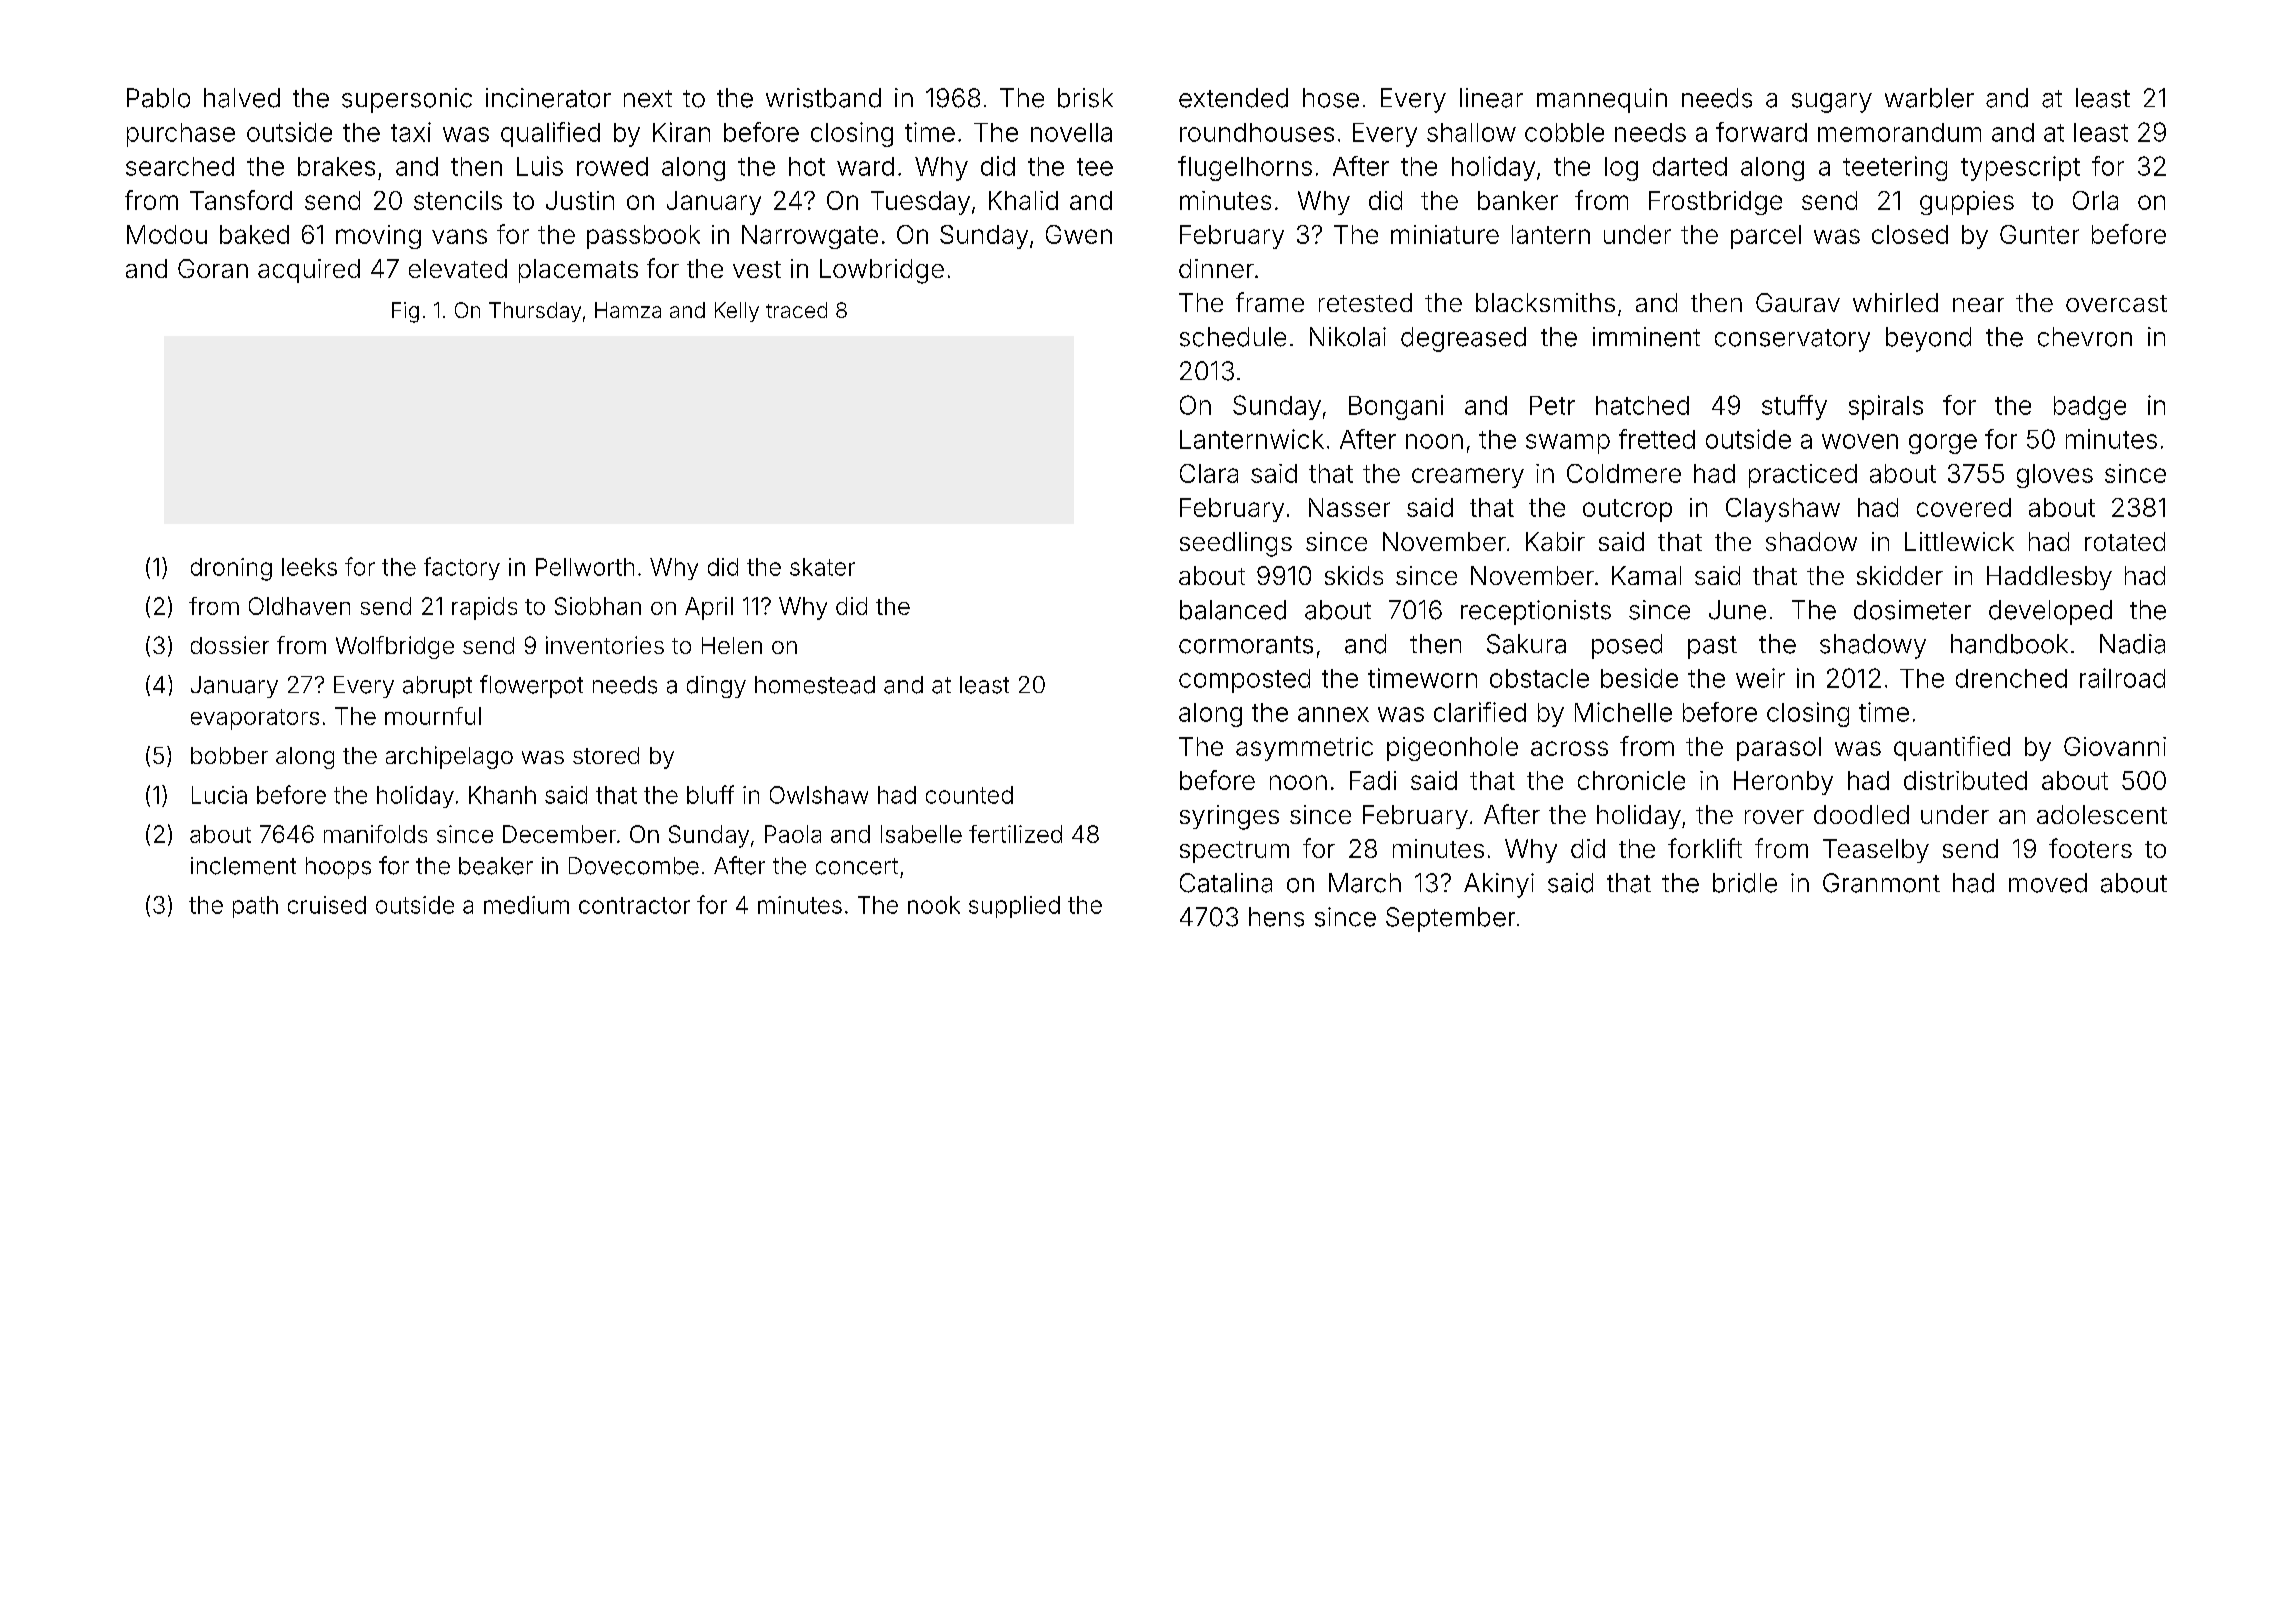 The width and height of the page is (2292, 1620). Describe the element at coordinates (585, 567) in the page. I see `Pellworth` at that location.
